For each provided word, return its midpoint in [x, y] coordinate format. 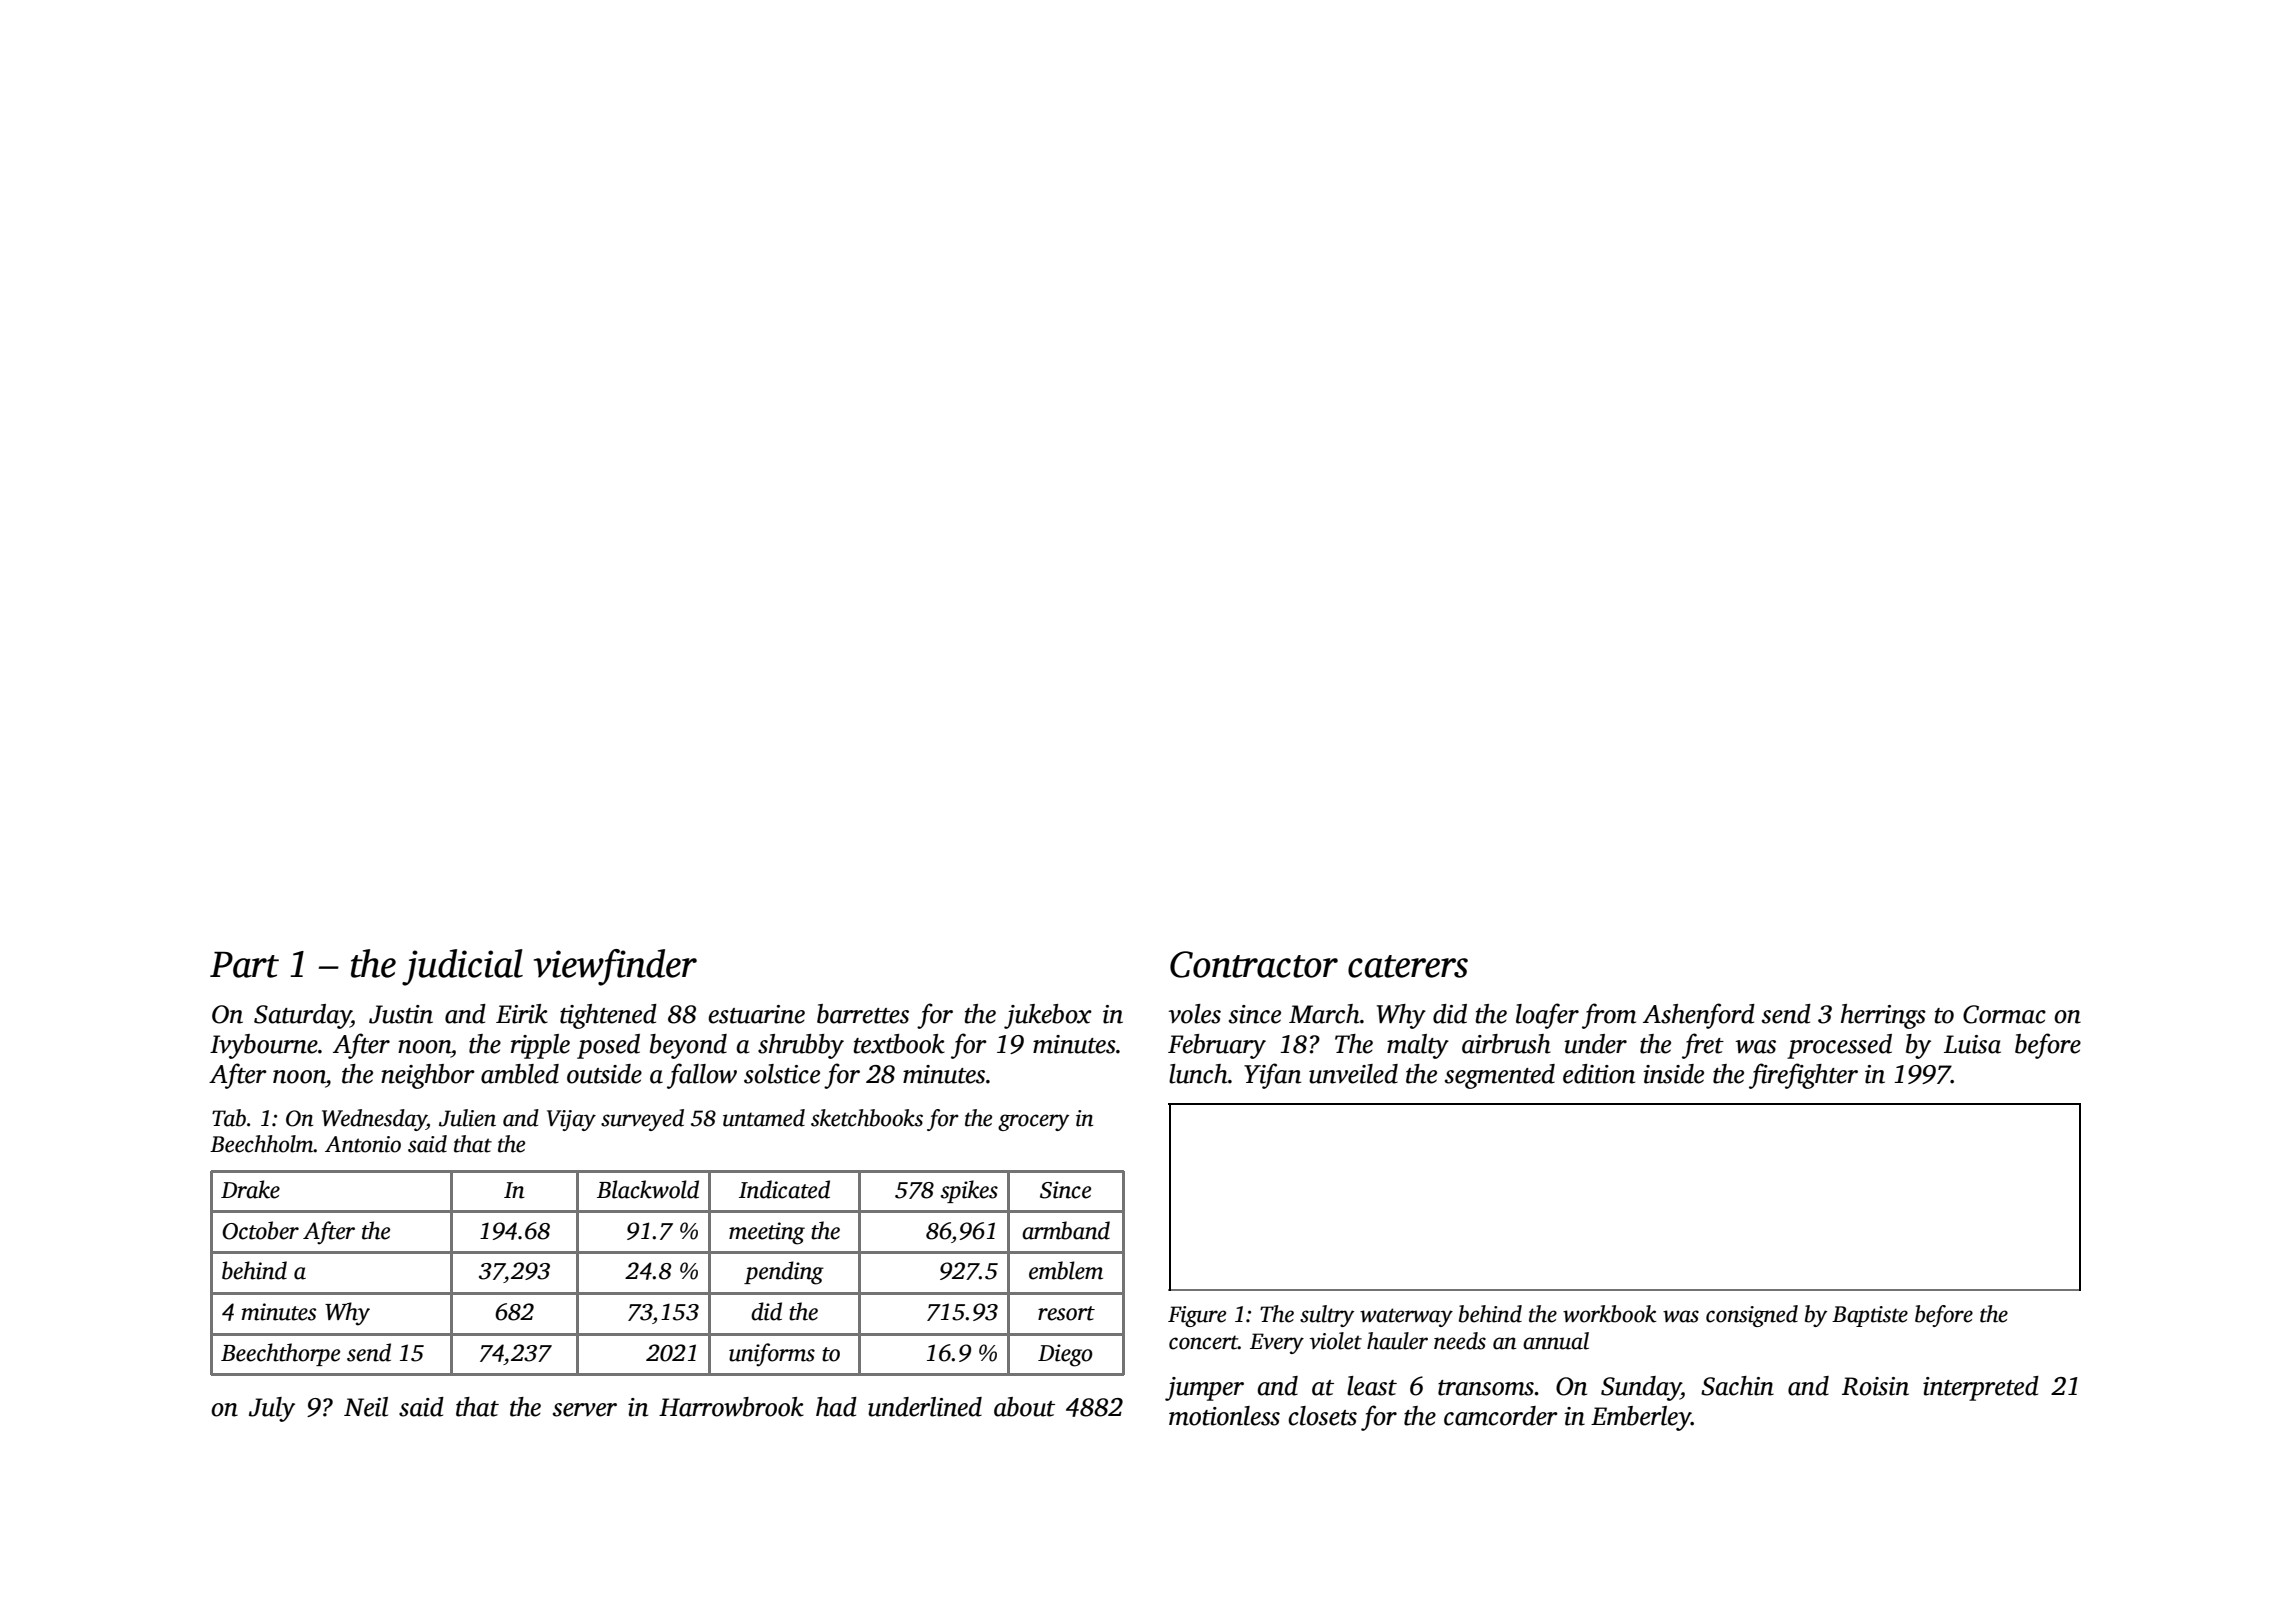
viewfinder [615, 967]
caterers [1408, 966]
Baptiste [1870, 1316]
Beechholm [262, 1144]
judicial [462, 967]
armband [1066, 1230]
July [272, 1409]
